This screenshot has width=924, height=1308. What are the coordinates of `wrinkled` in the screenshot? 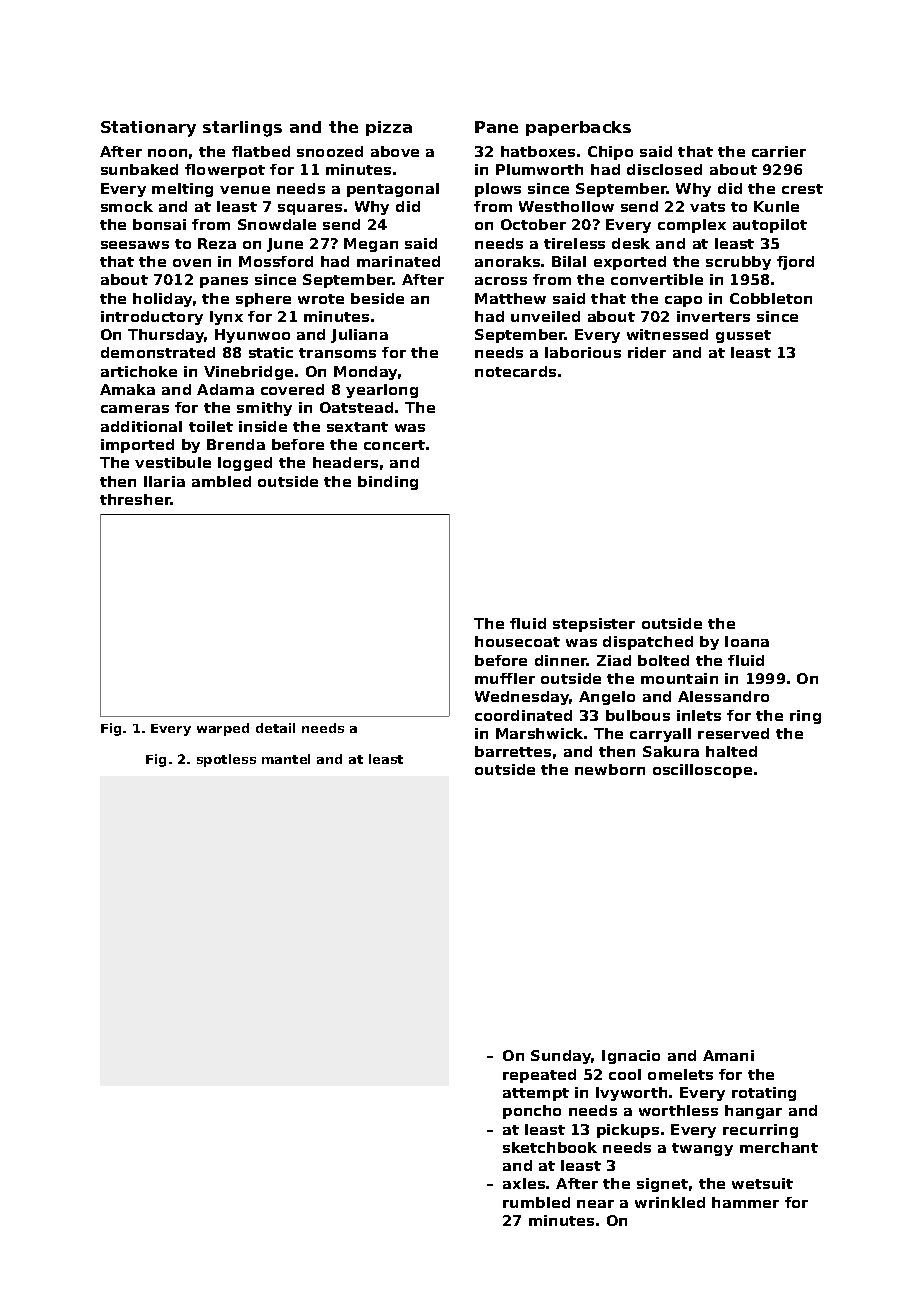 It's located at (670, 1202).
